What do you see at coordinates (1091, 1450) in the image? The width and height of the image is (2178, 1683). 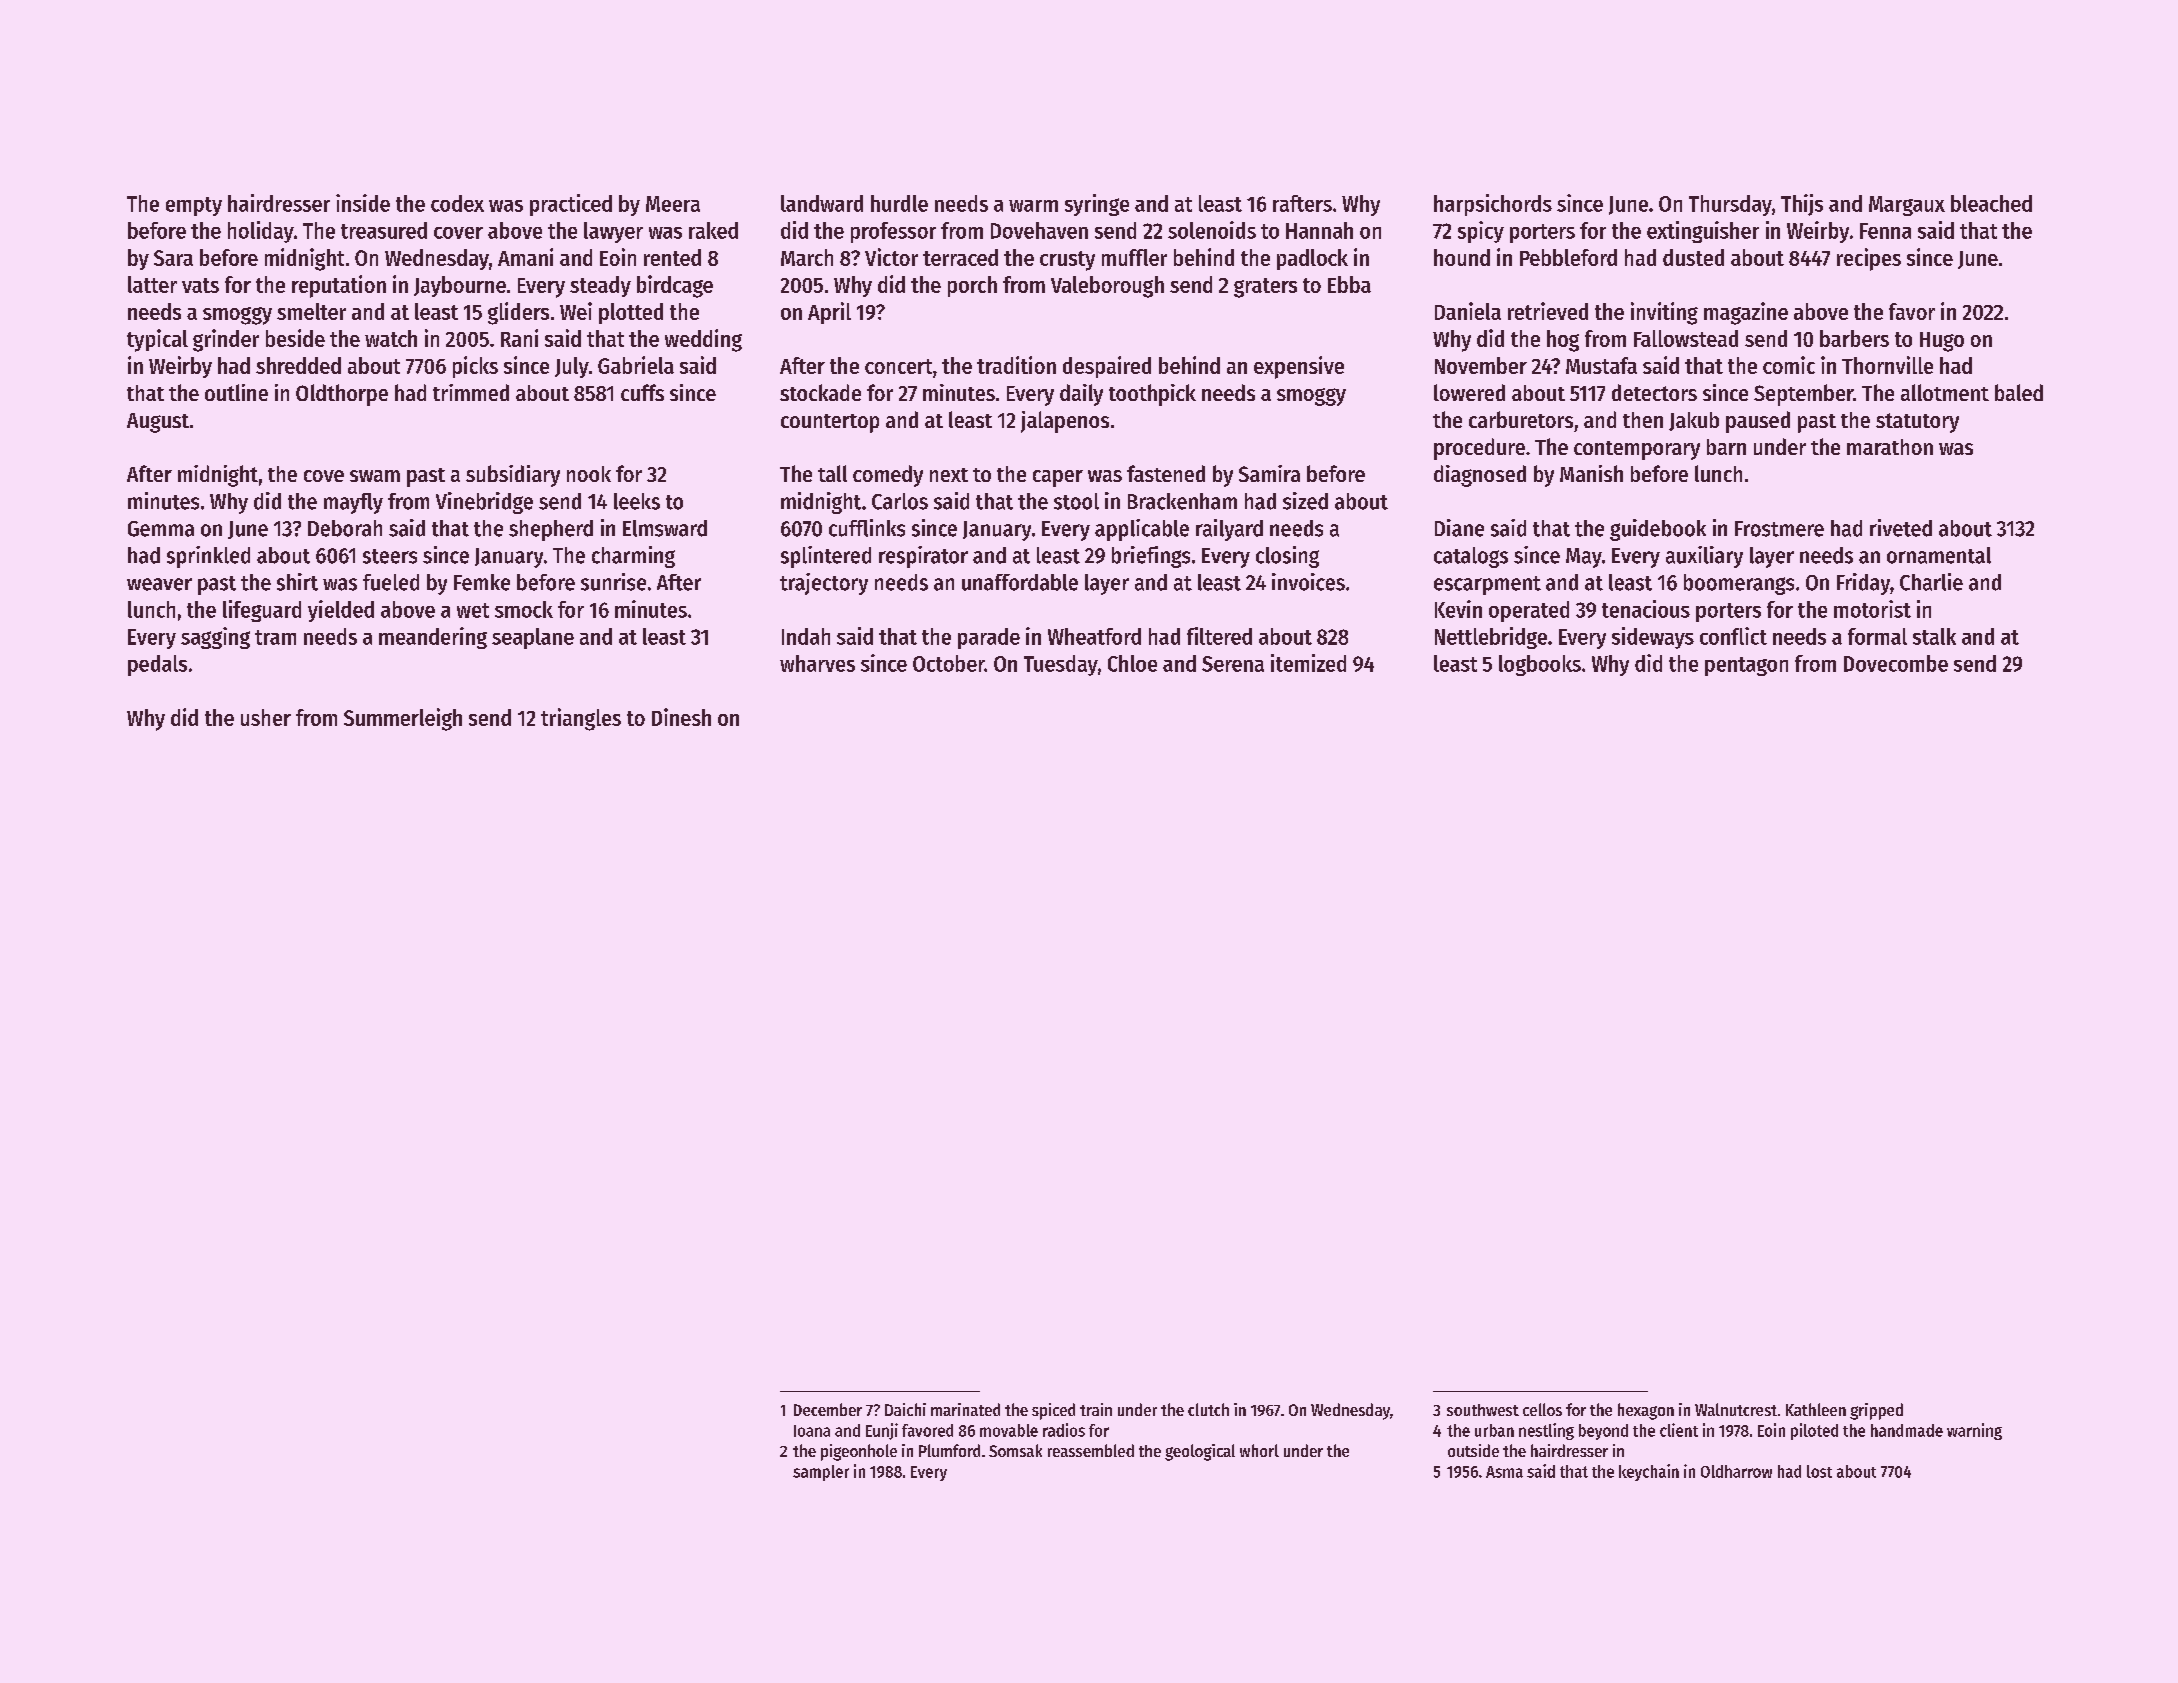 I see `reassembled` at bounding box center [1091, 1450].
